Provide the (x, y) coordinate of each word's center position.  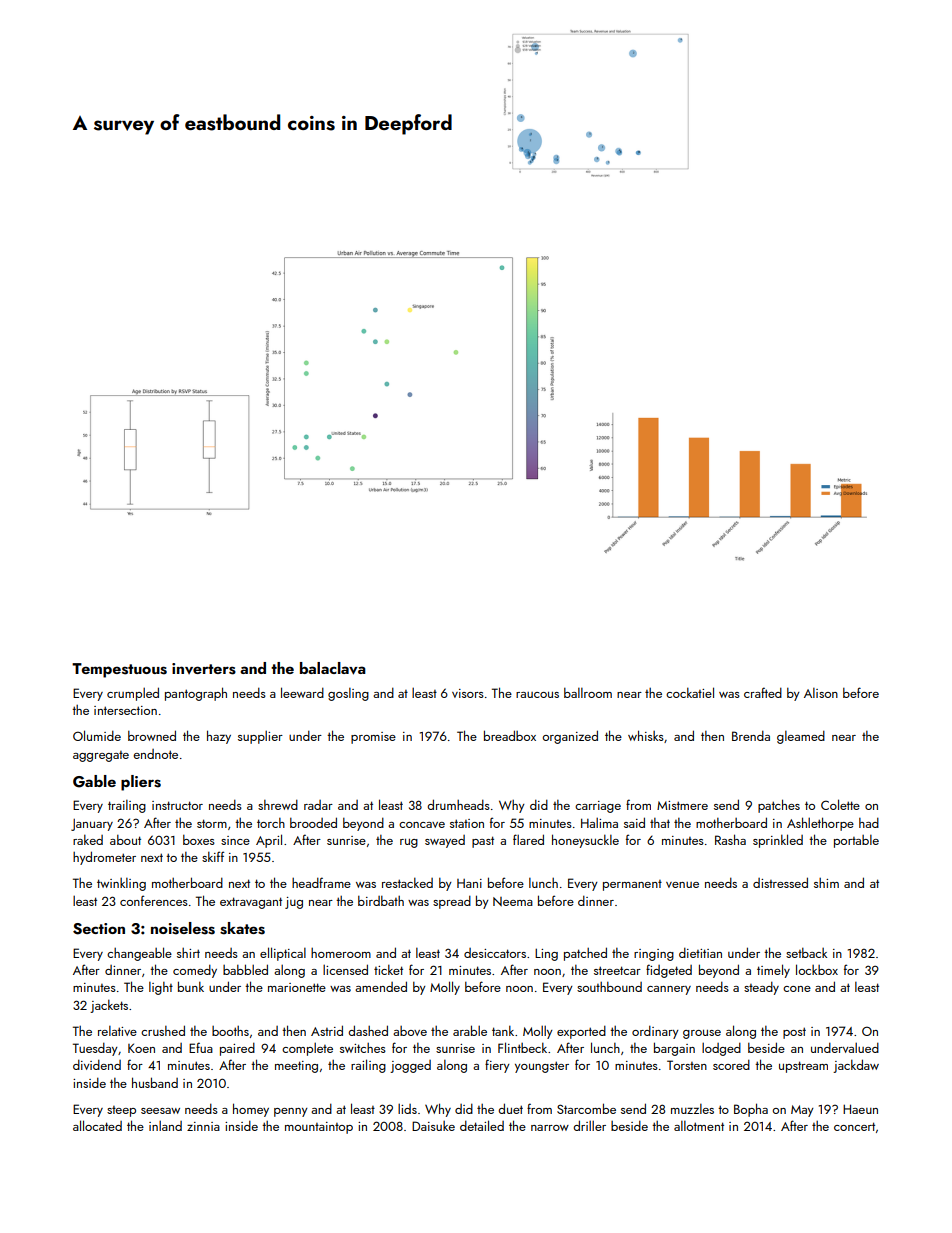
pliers (141, 783)
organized (570, 737)
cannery (669, 990)
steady (761, 988)
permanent (632, 885)
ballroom (588, 693)
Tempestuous (119, 670)
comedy (195, 971)
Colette (840, 804)
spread (452, 902)
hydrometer (104, 858)
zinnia (203, 1126)
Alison (821, 693)
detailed (482, 1125)
